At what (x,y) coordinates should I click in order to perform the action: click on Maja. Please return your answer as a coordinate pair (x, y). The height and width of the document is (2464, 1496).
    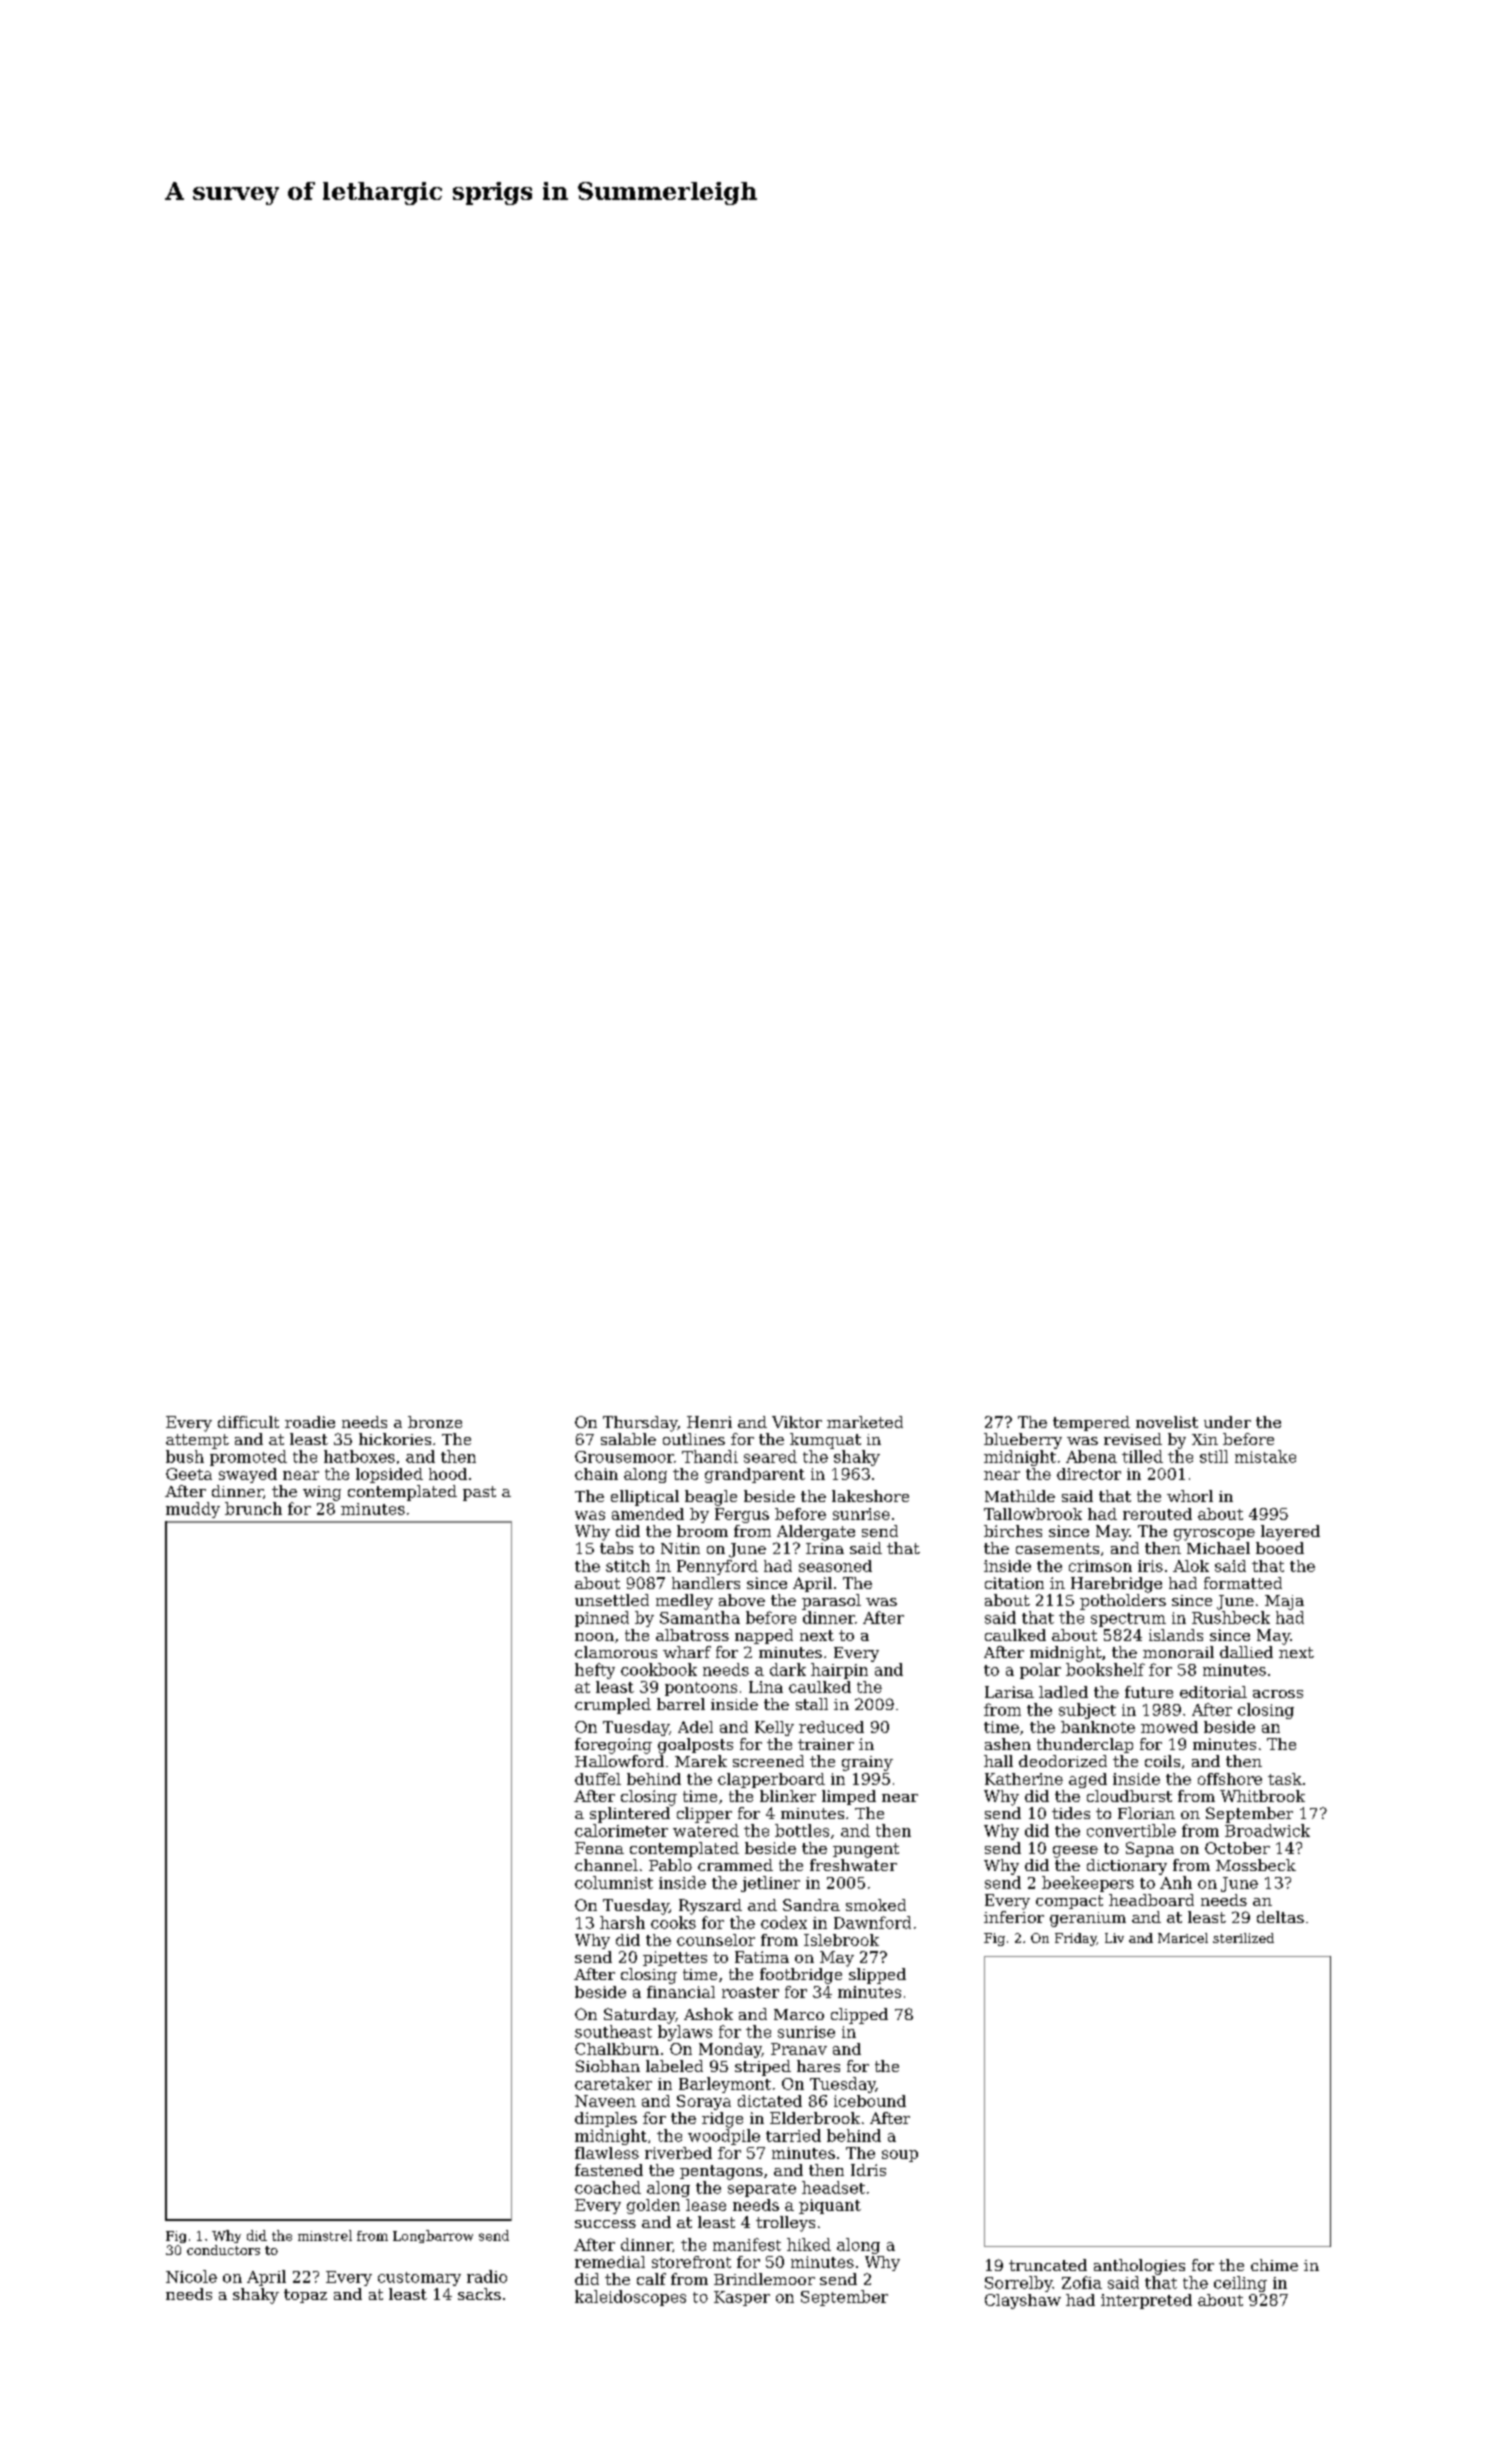
    Looking at the image, I should click on (1284, 1602).
